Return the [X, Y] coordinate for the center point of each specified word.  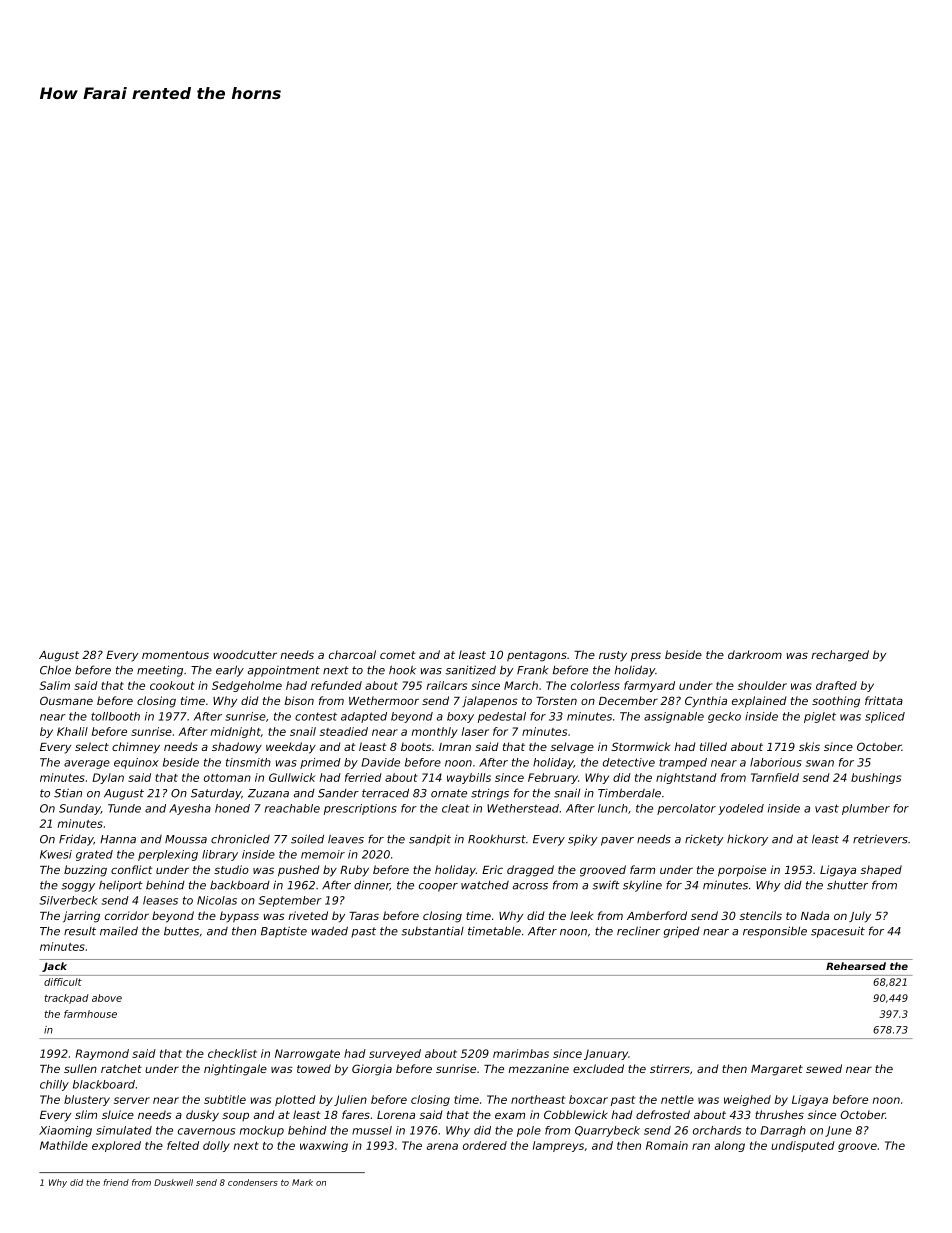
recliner [638, 931]
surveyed [395, 1054]
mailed [119, 931]
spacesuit [838, 932]
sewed [824, 1068]
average [87, 764]
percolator [686, 809]
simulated [124, 1130]
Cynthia [706, 702]
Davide [380, 762]
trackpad [67, 999]
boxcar [588, 1099]
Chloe [55, 670]
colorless [595, 685]
